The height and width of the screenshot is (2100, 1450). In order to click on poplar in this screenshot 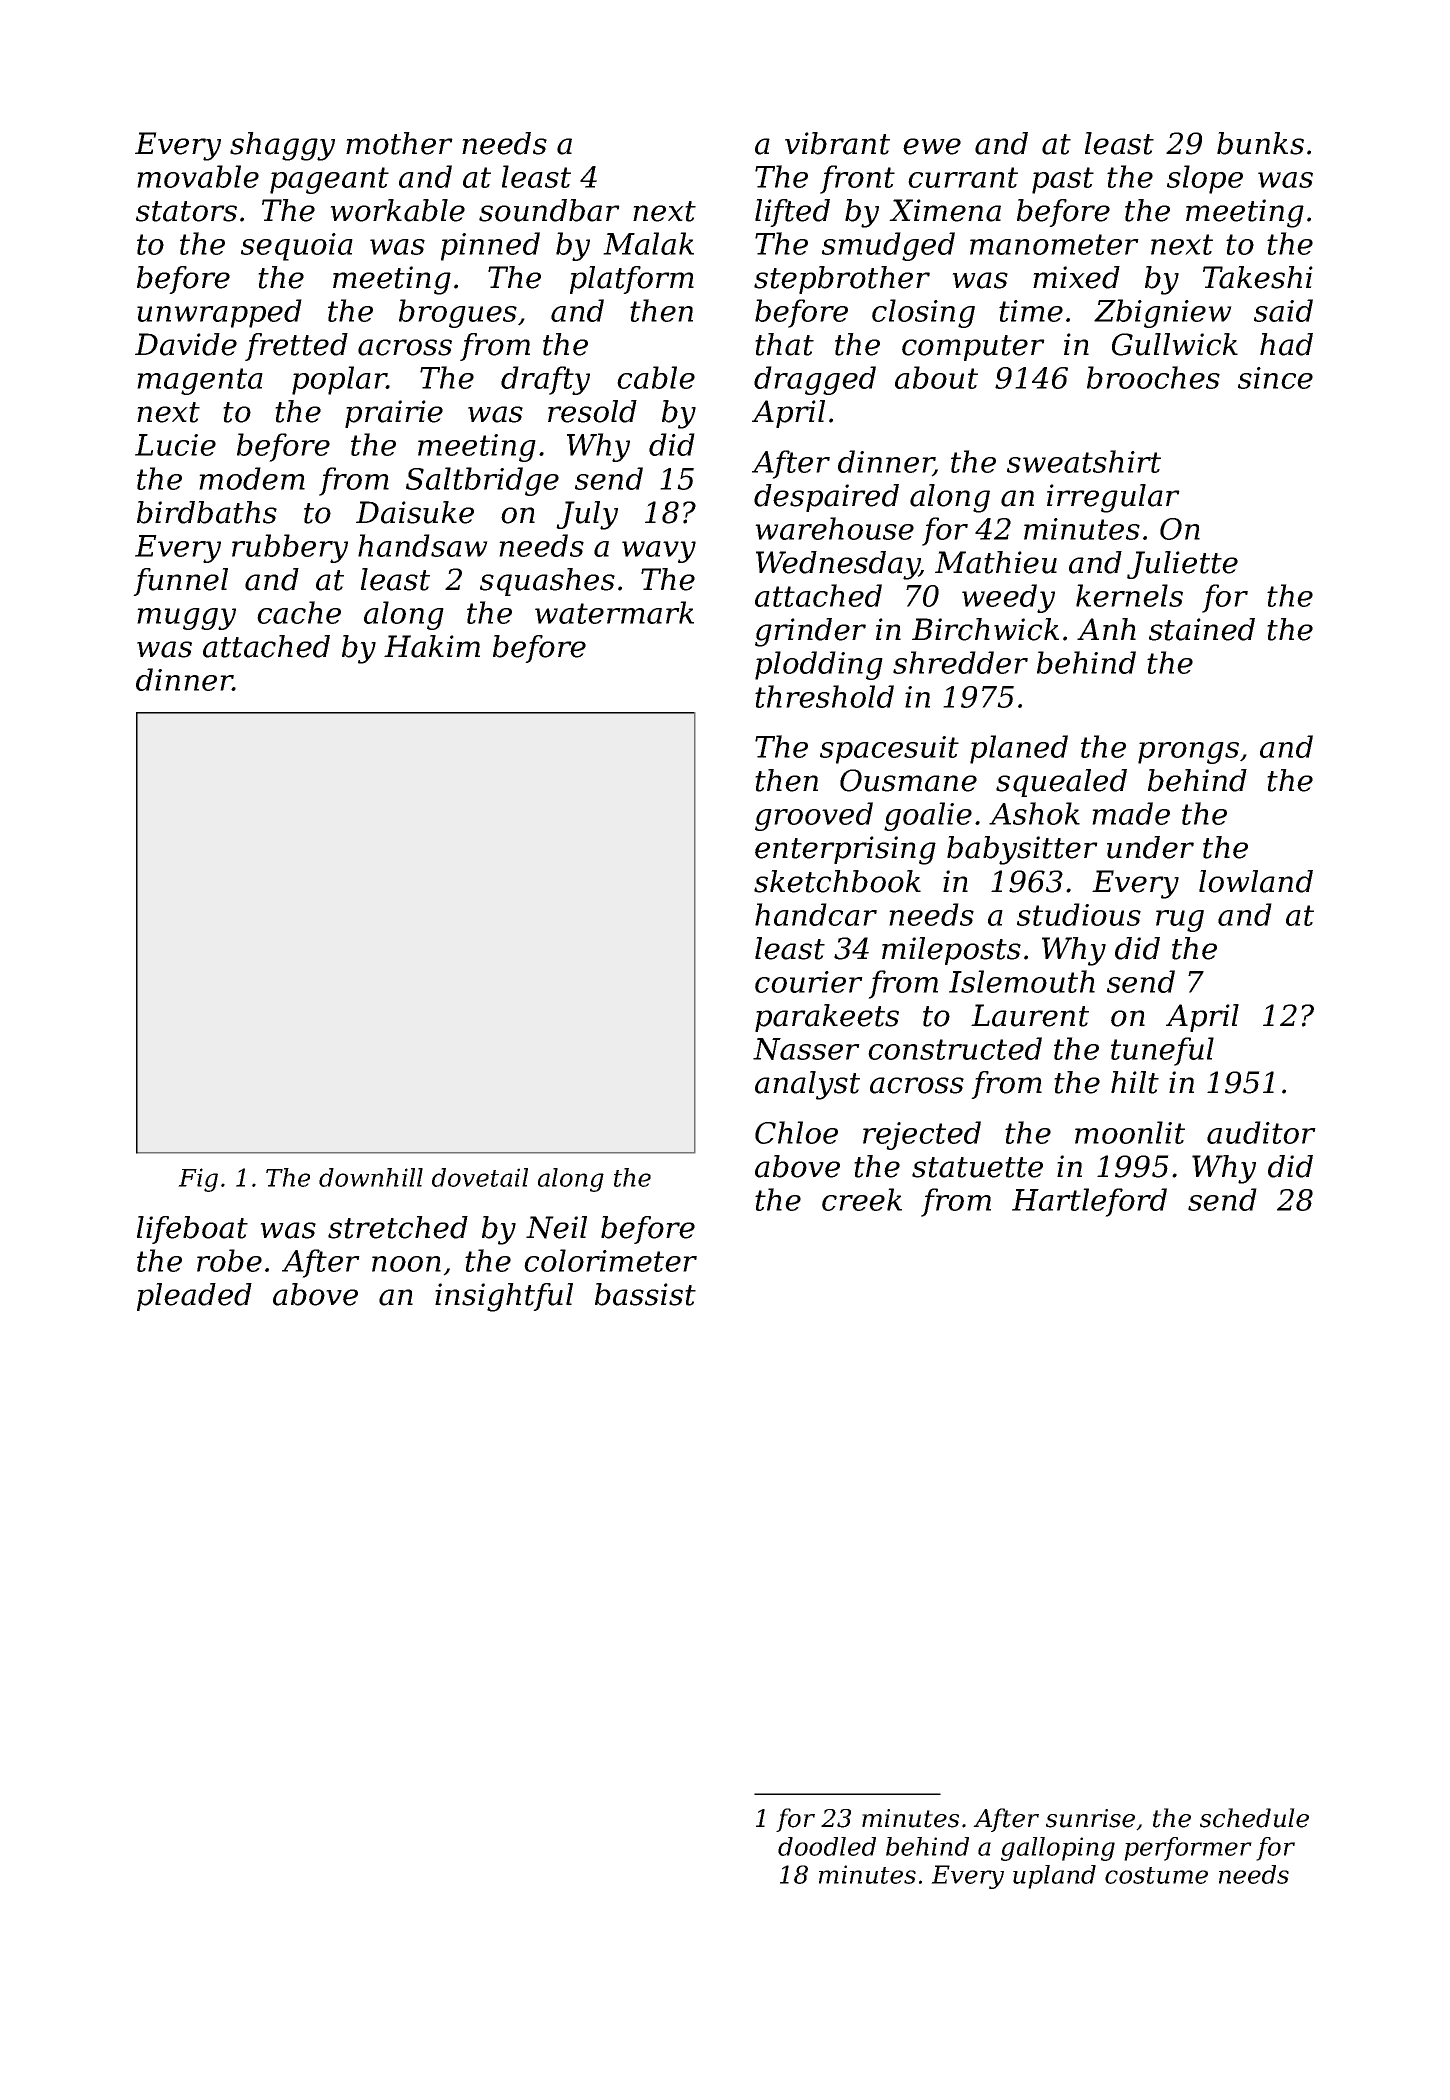, I will do `click(339, 380)`.
